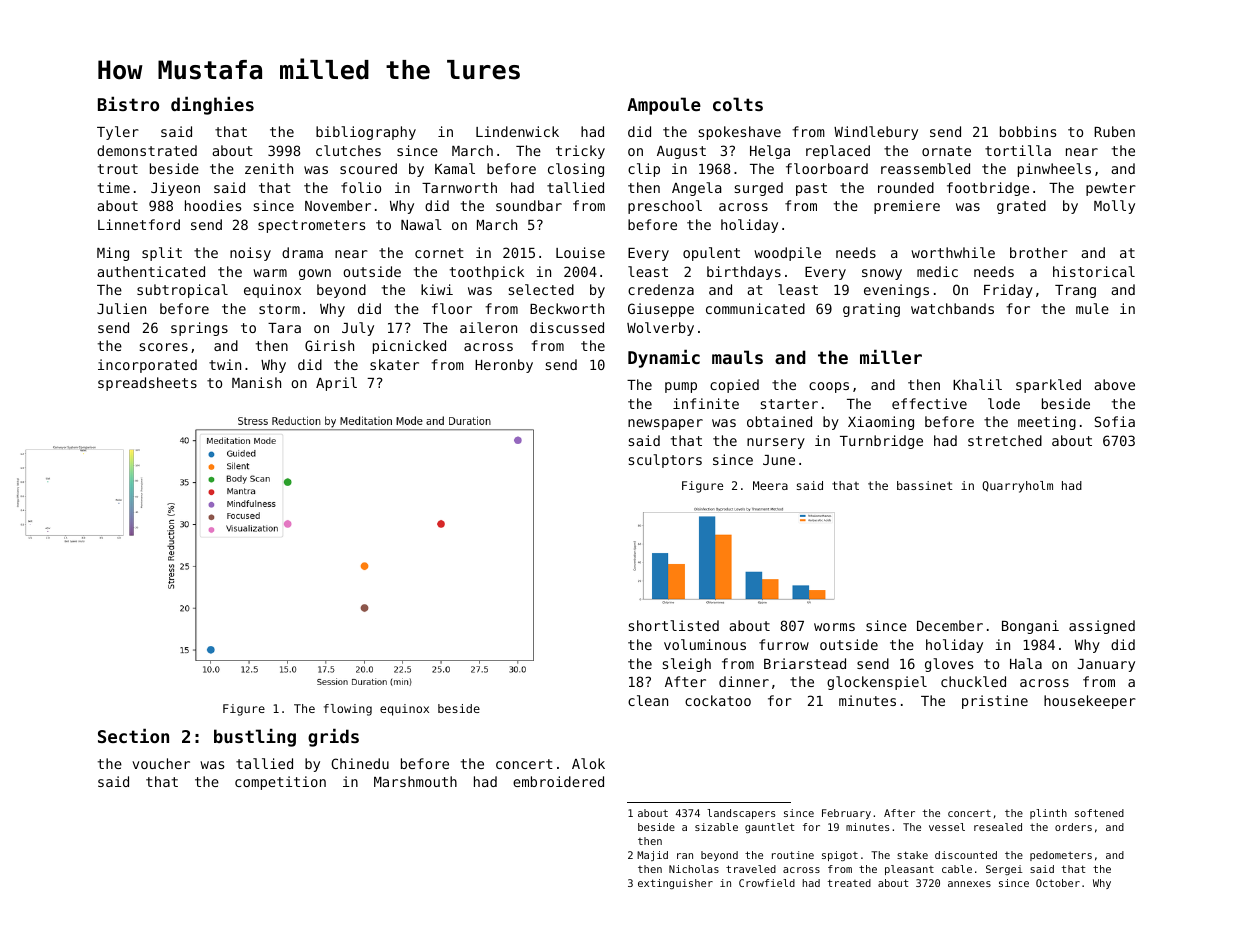 The image size is (1233, 952). I want to click on Meera, so click(770, 485).
